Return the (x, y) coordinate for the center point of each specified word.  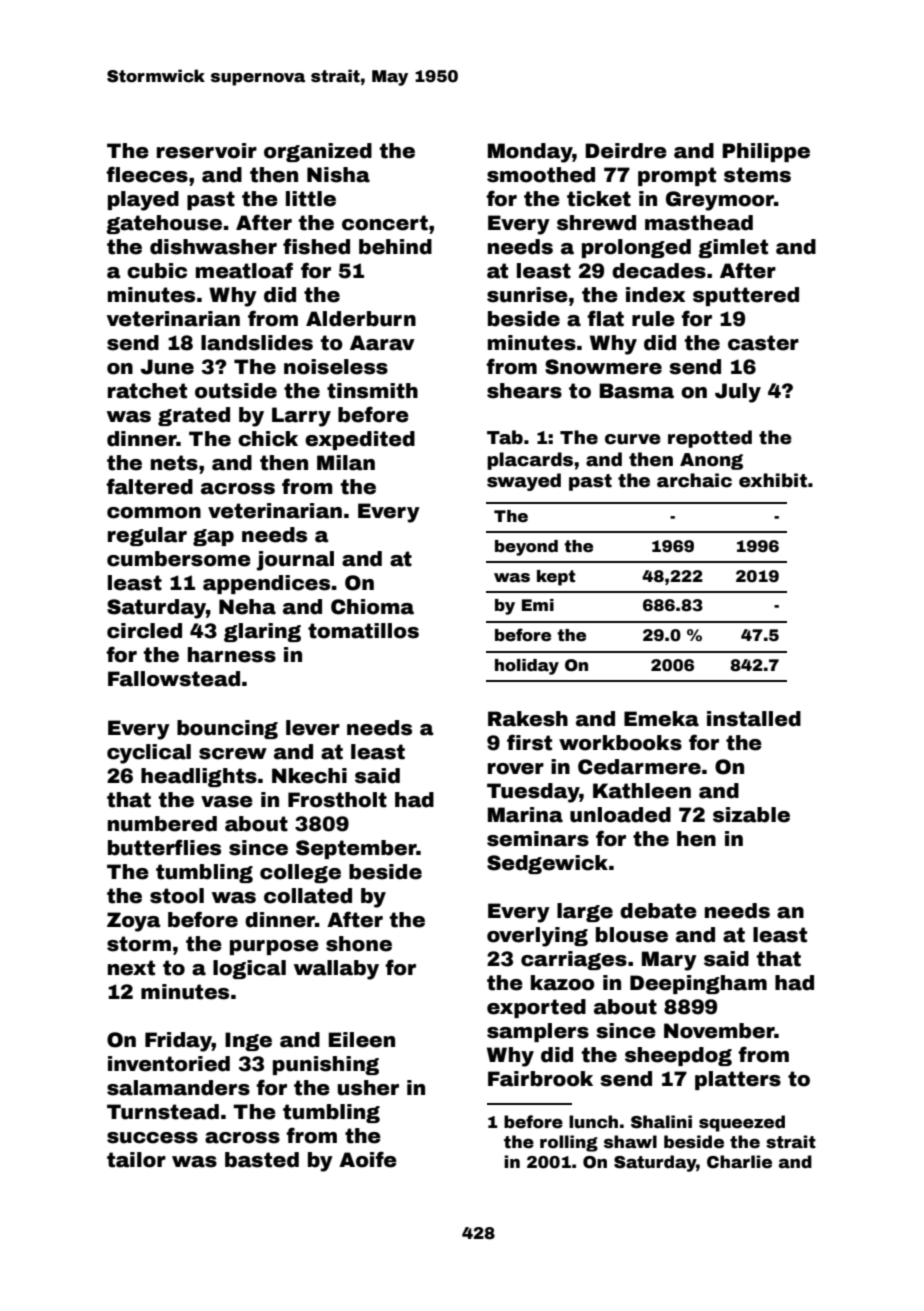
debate (658, 911)
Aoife (368, 1159)
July (738, 393)
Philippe (766, 152)
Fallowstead (174, 679)
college (300, 873)
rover (516, 769)
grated (194, 416)
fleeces (147, 174)
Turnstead (163, 1112)
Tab (505, 437)
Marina (525, 815)
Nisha (338, 175)
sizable (751, 815)
